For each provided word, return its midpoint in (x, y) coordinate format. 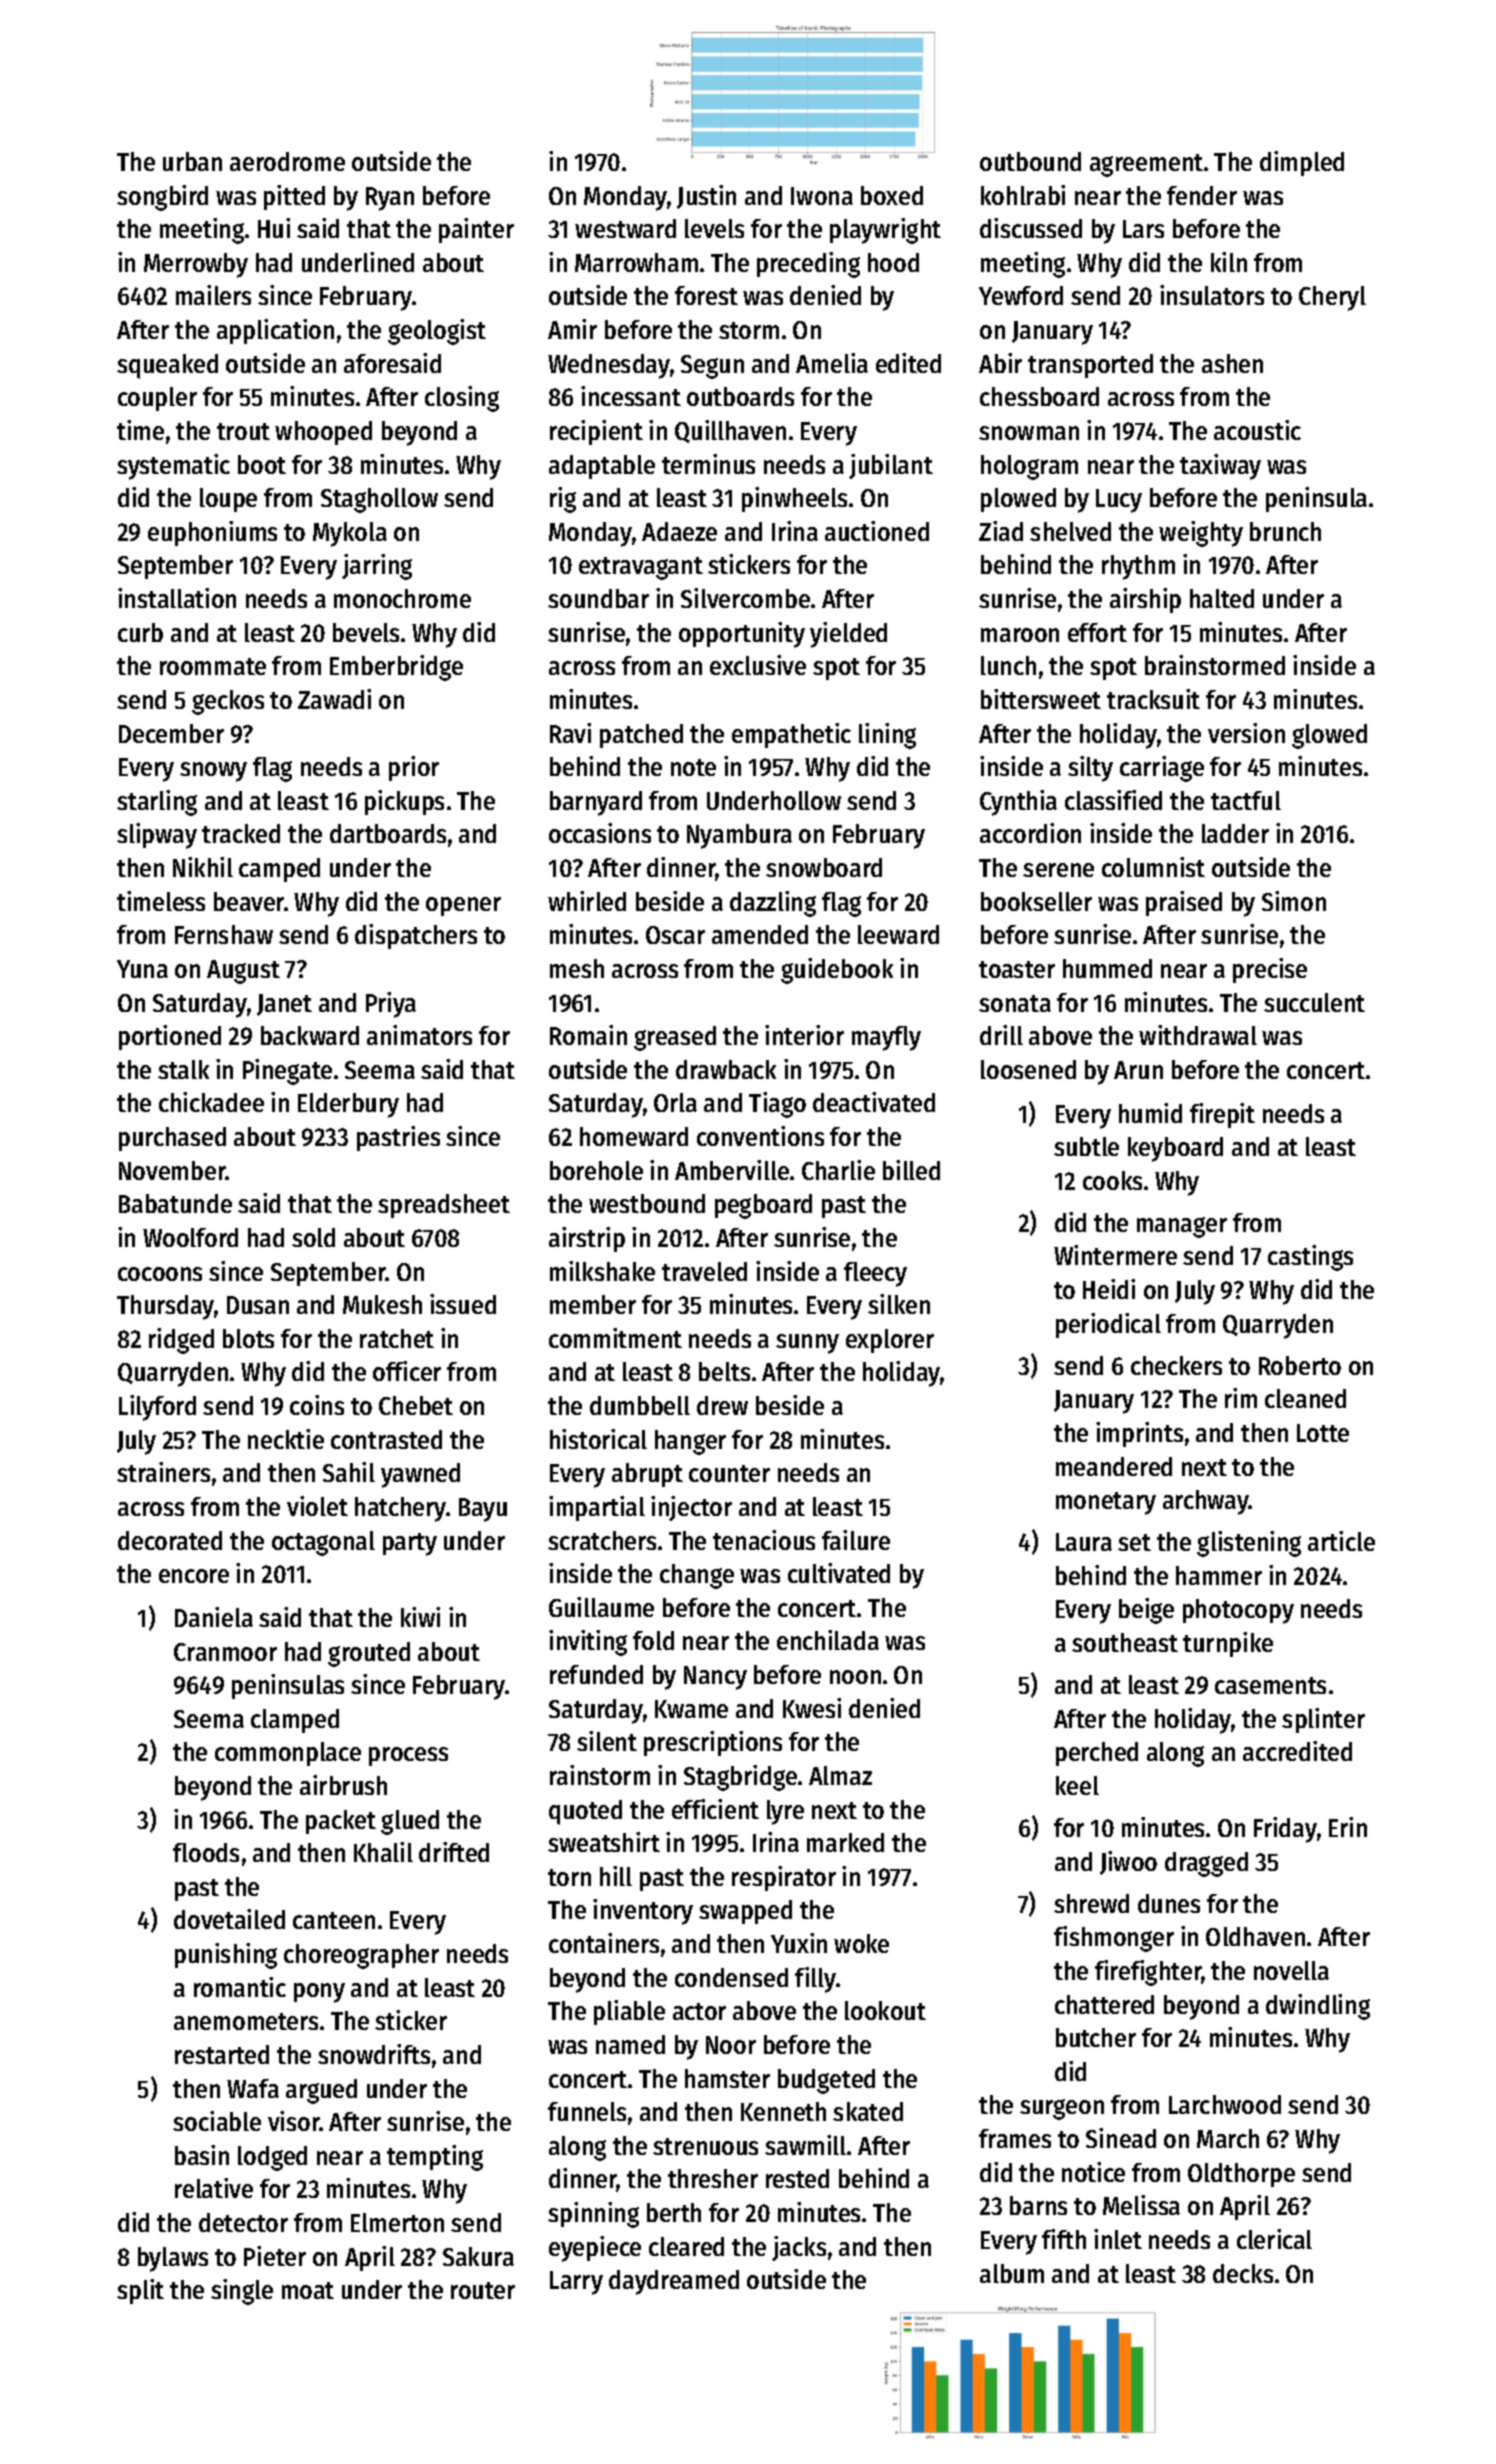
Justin (706, 197)
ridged (181, 1341)
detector (243, 2222)
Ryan (390, 199)
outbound (1030, 161)
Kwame (691, 1709)
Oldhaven (1255, 1936)
